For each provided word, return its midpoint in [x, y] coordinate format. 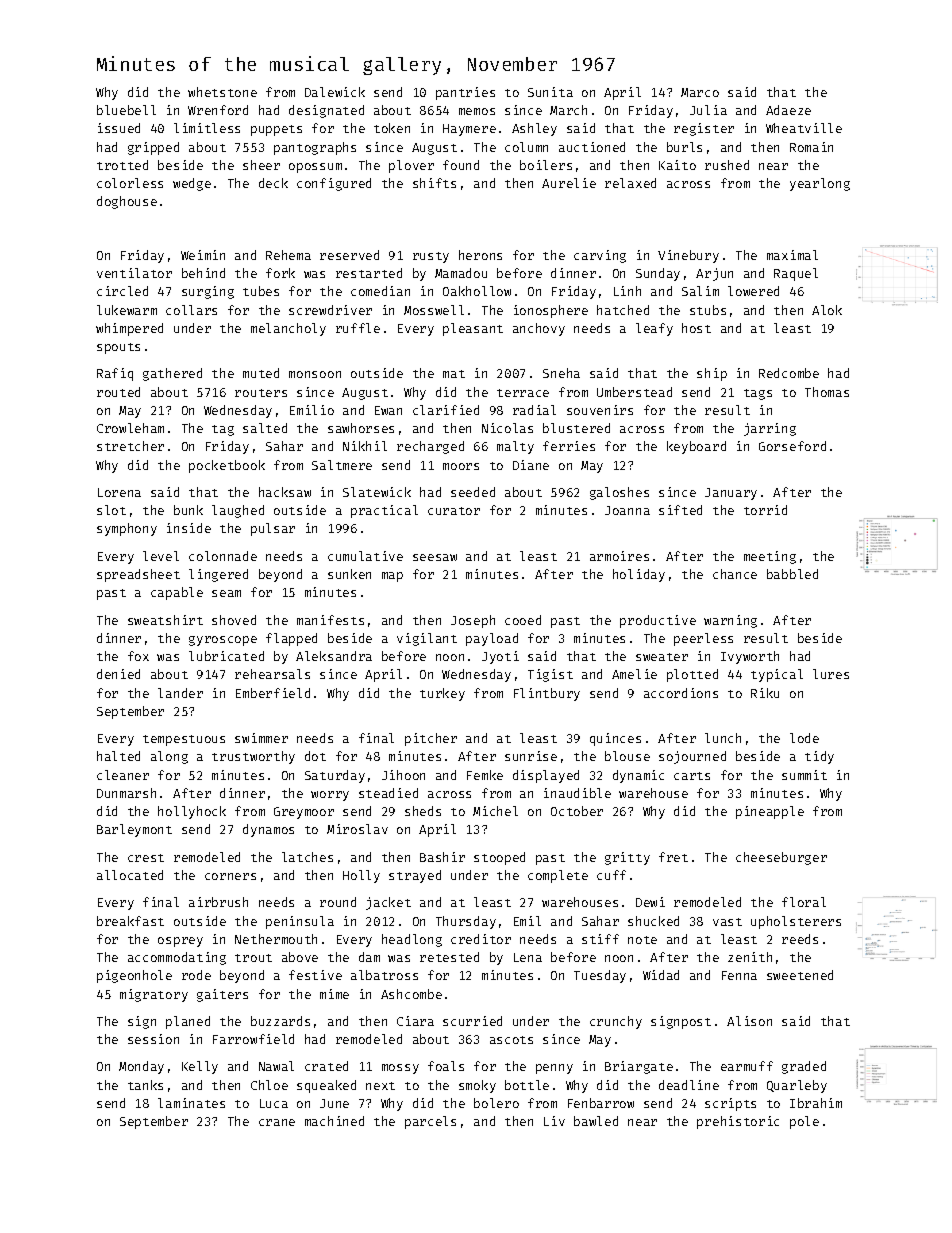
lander [180, 693]
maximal [792, 255]
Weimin [203, 255]
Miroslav [357, 829]
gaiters [222, 995]
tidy [819, 757]
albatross [384, 975]
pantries [465, 93]
